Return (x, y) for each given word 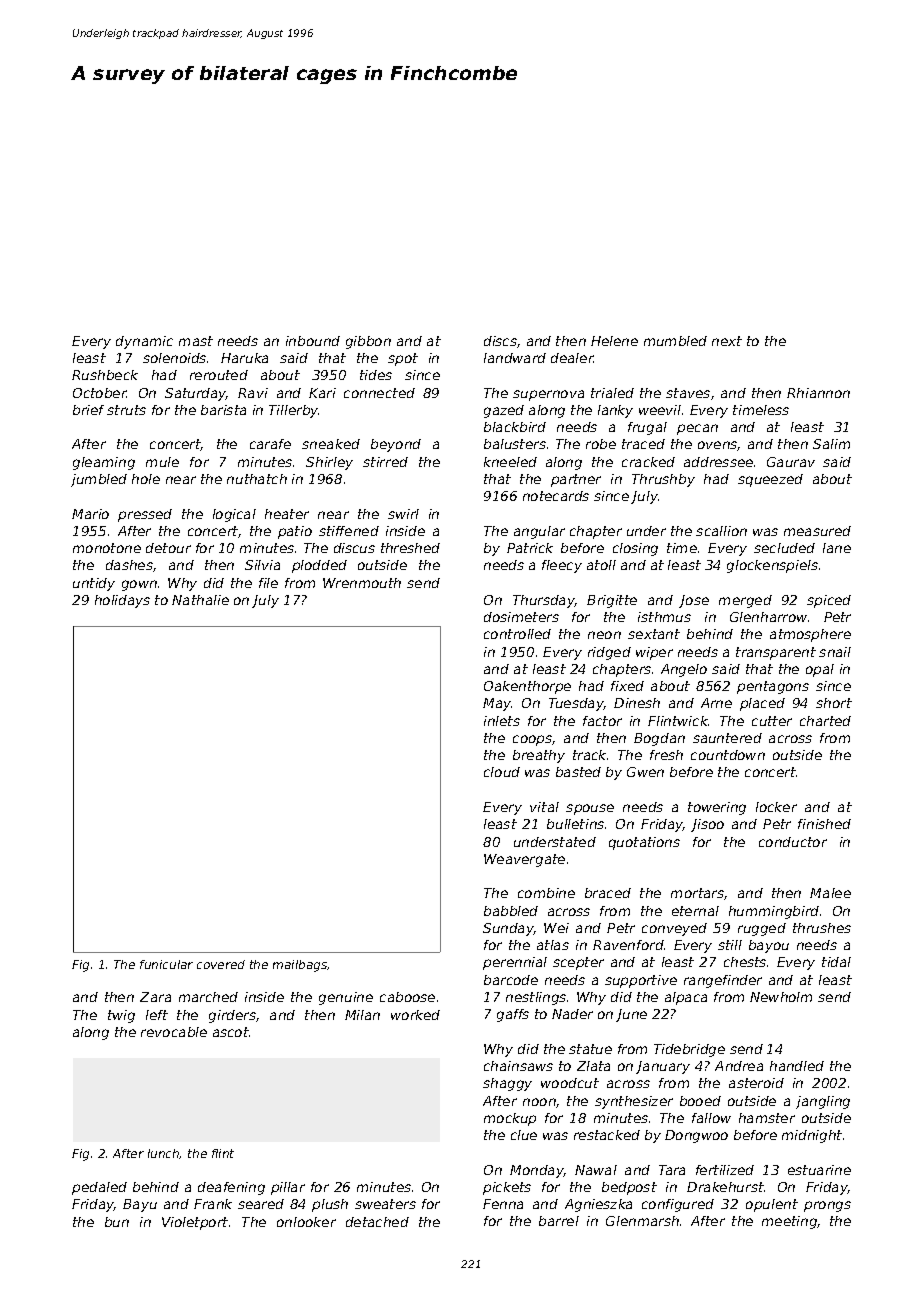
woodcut (570, 1083)
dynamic (144, 342)
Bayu (140, 1205)
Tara (672, 1170)
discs (500, 341)
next (727, 341)
